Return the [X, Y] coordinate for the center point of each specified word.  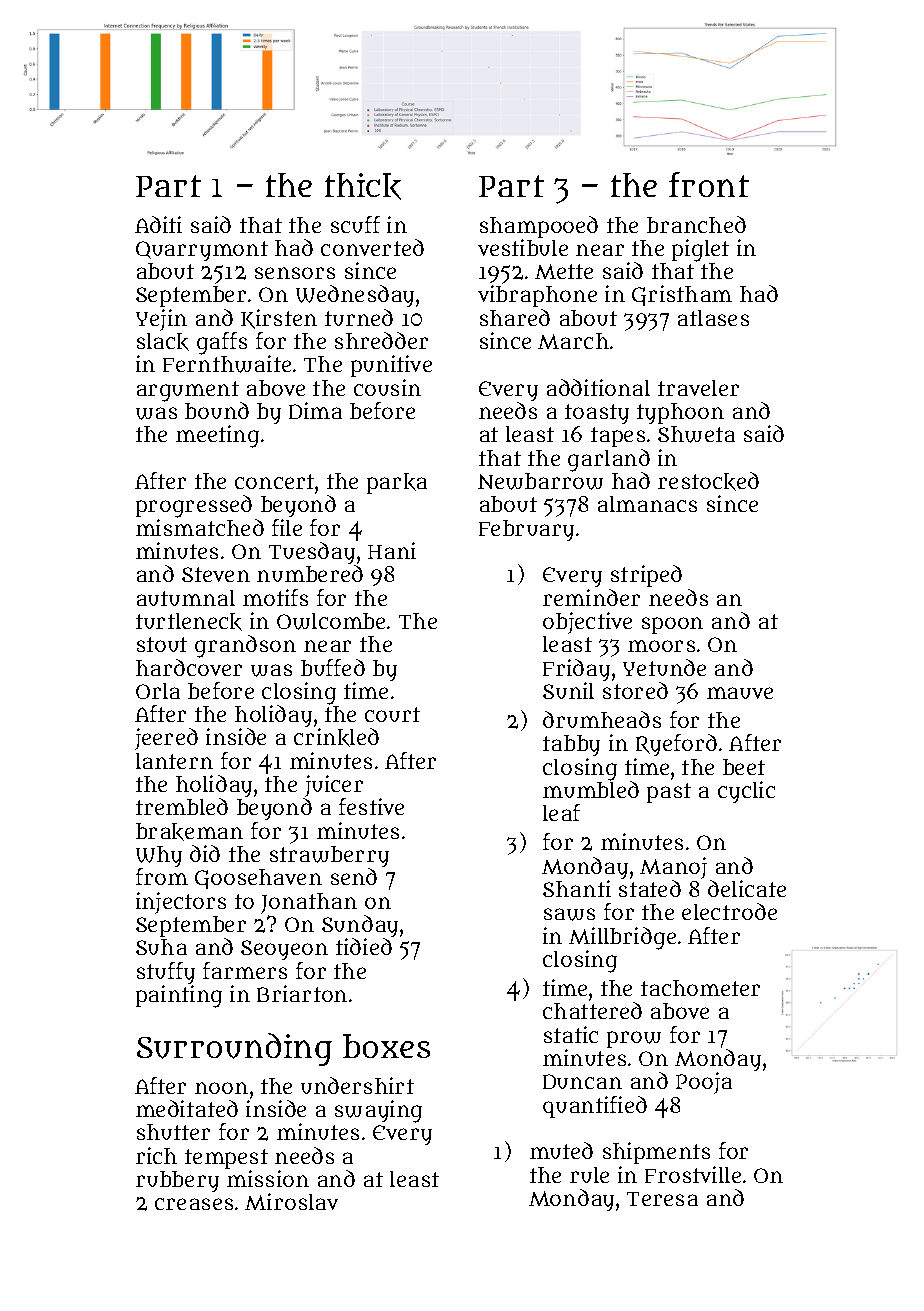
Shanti [577, 888]
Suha [161, 947]
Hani [392, 550]
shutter [173, 1132]
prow [634, 1039]
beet [744, 767]
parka [397, 483]
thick [363, 186]
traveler [698, 388]
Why [159, 856]
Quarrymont [202, 251]
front [709, 184]
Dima [315, 410]
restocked [708, 481]
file [287, 527]
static [571, 1034]
